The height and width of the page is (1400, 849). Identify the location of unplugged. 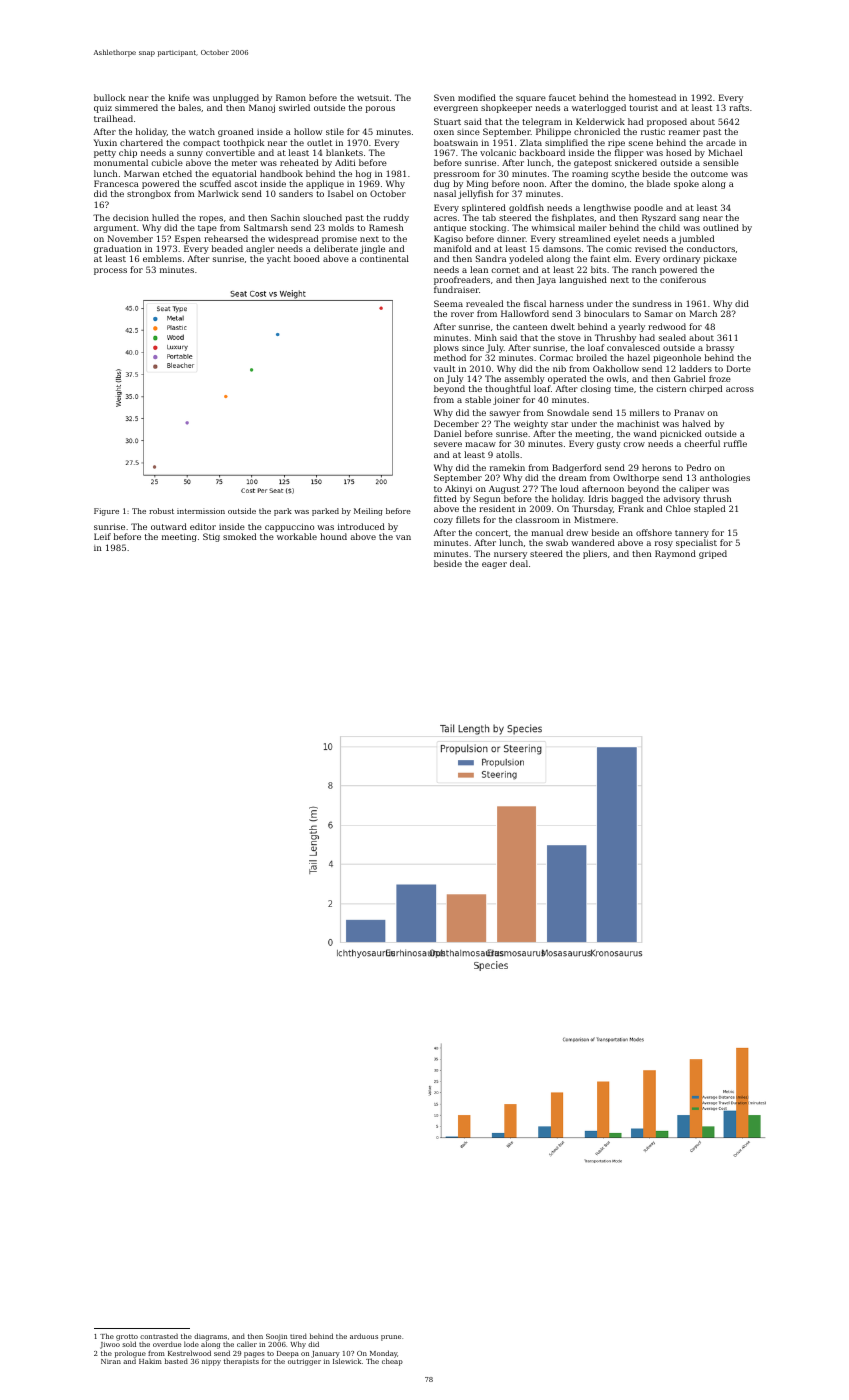
(236, 98).
